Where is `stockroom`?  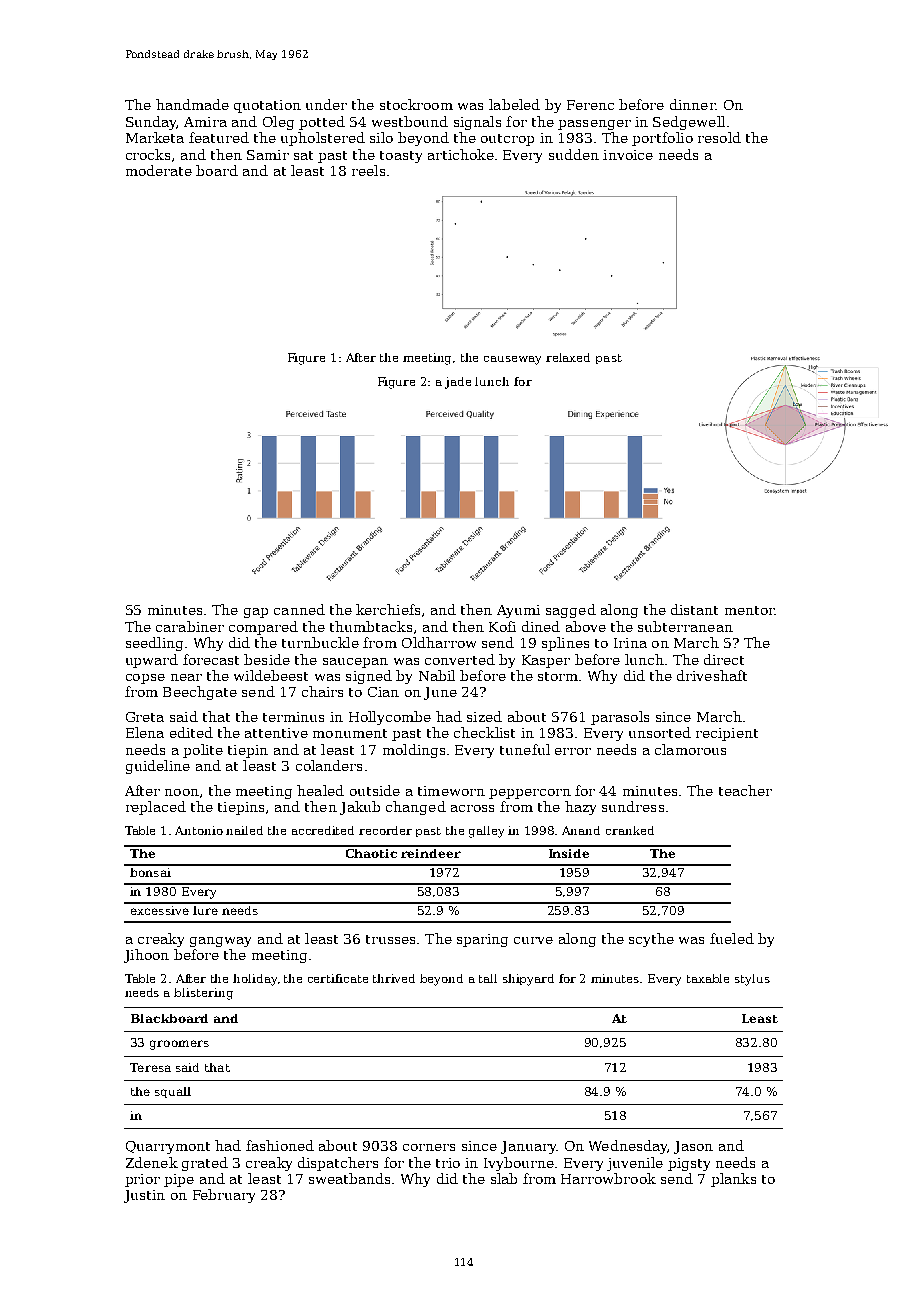
stockroom is located at coordinates (416, 104).
